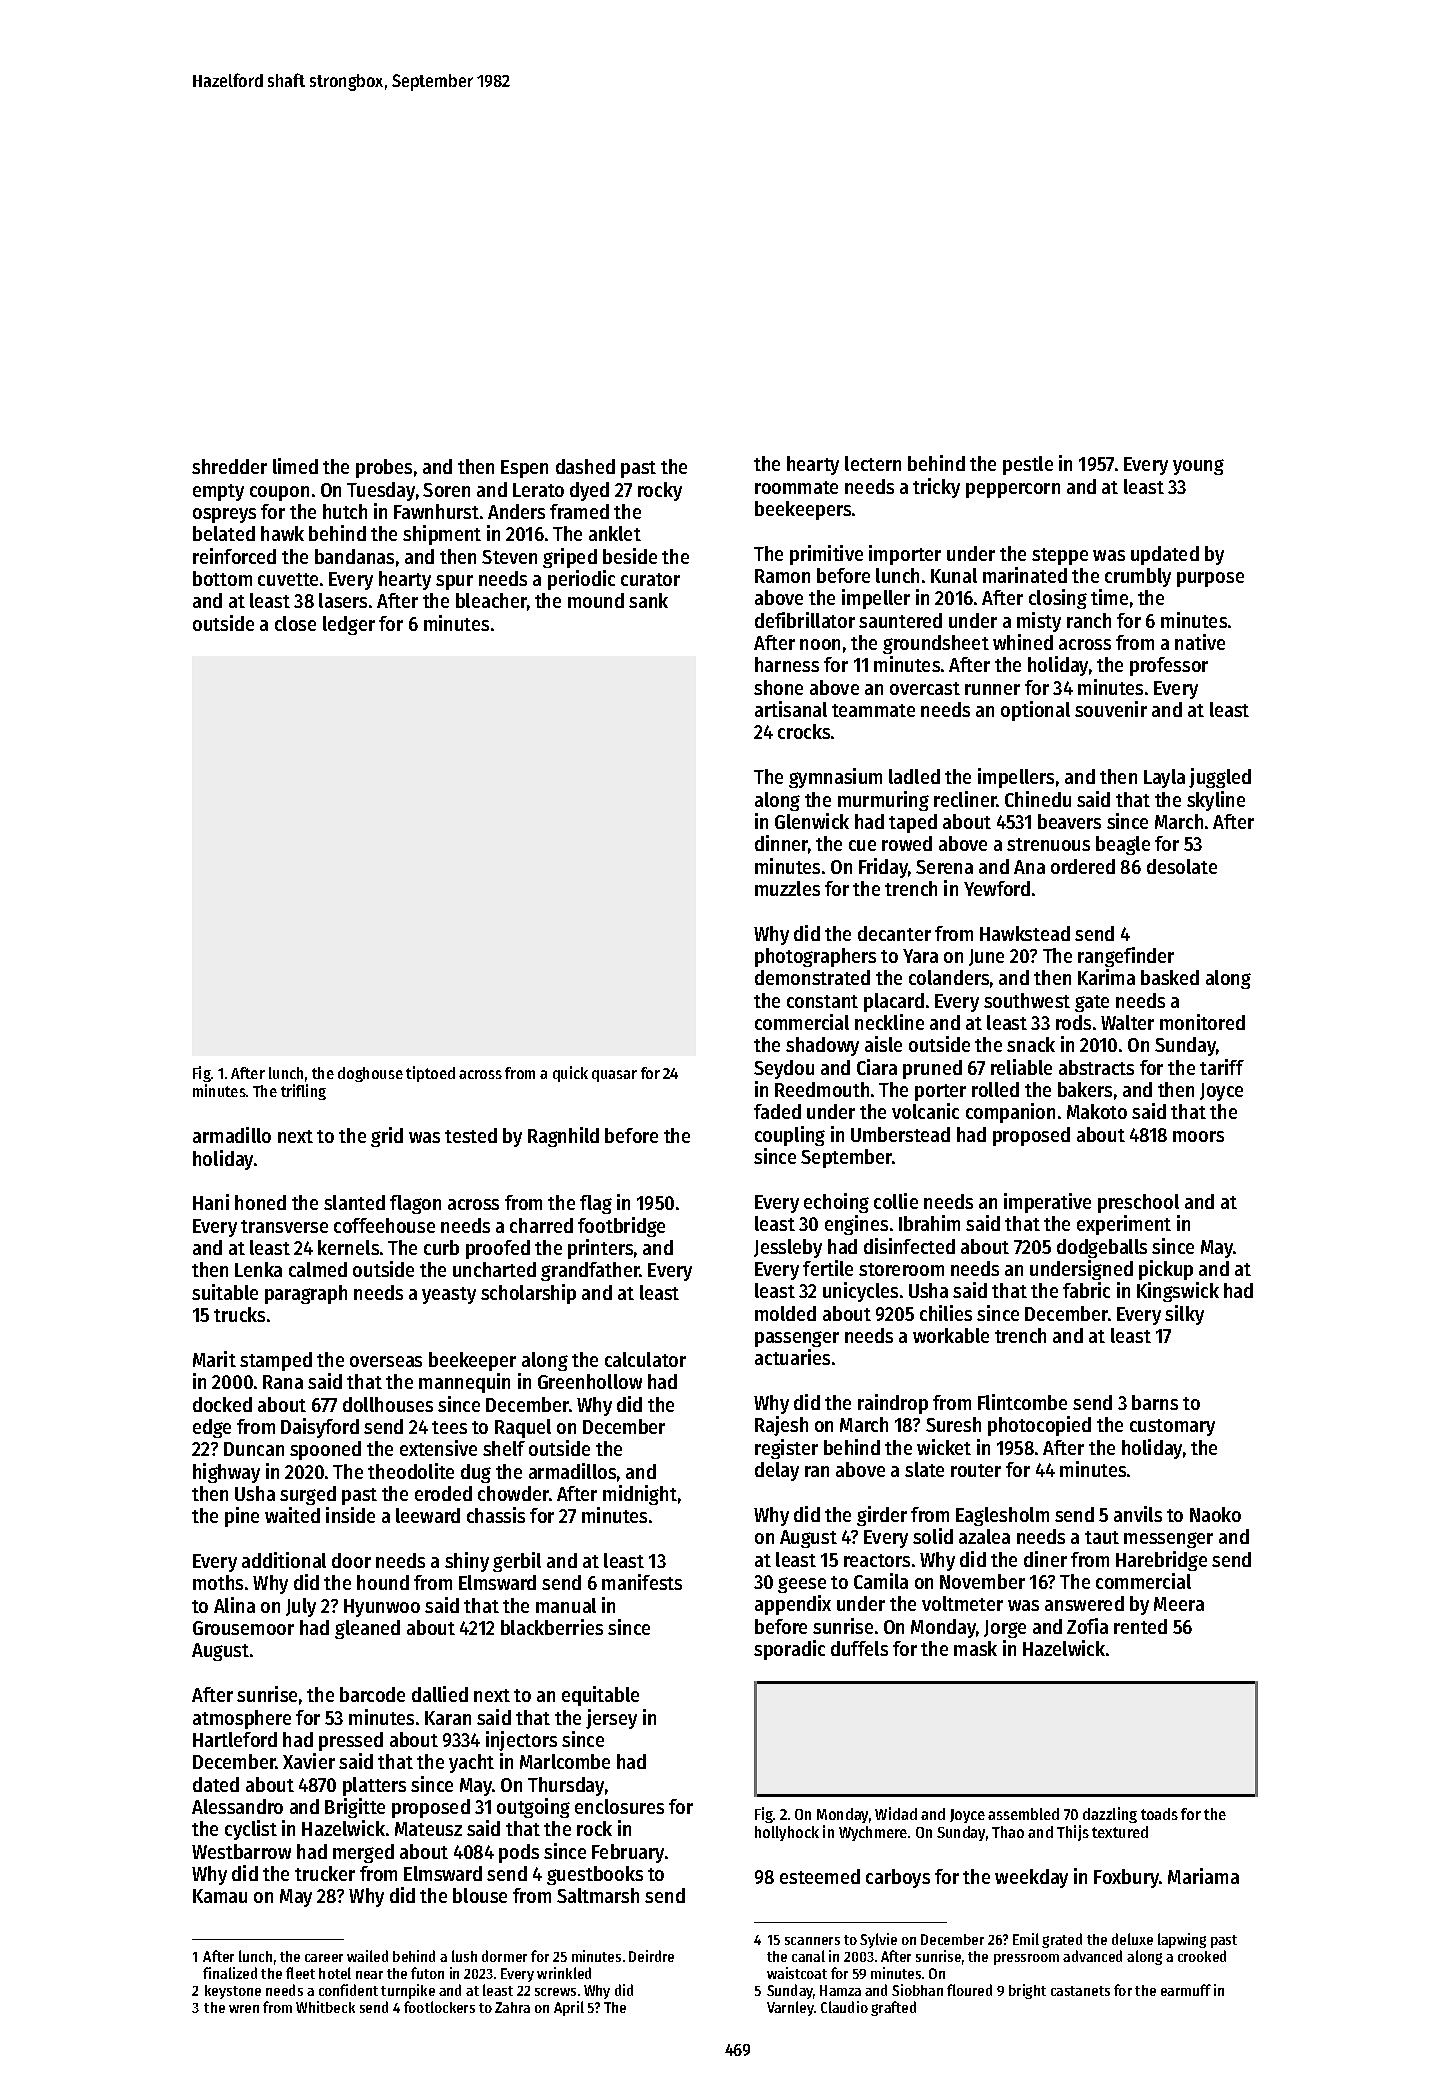 This screenshot has height=2100, width=1450. Describe the element at coordinates (1215, 1514) in the screenshot. I see `Naoko` at that location.
